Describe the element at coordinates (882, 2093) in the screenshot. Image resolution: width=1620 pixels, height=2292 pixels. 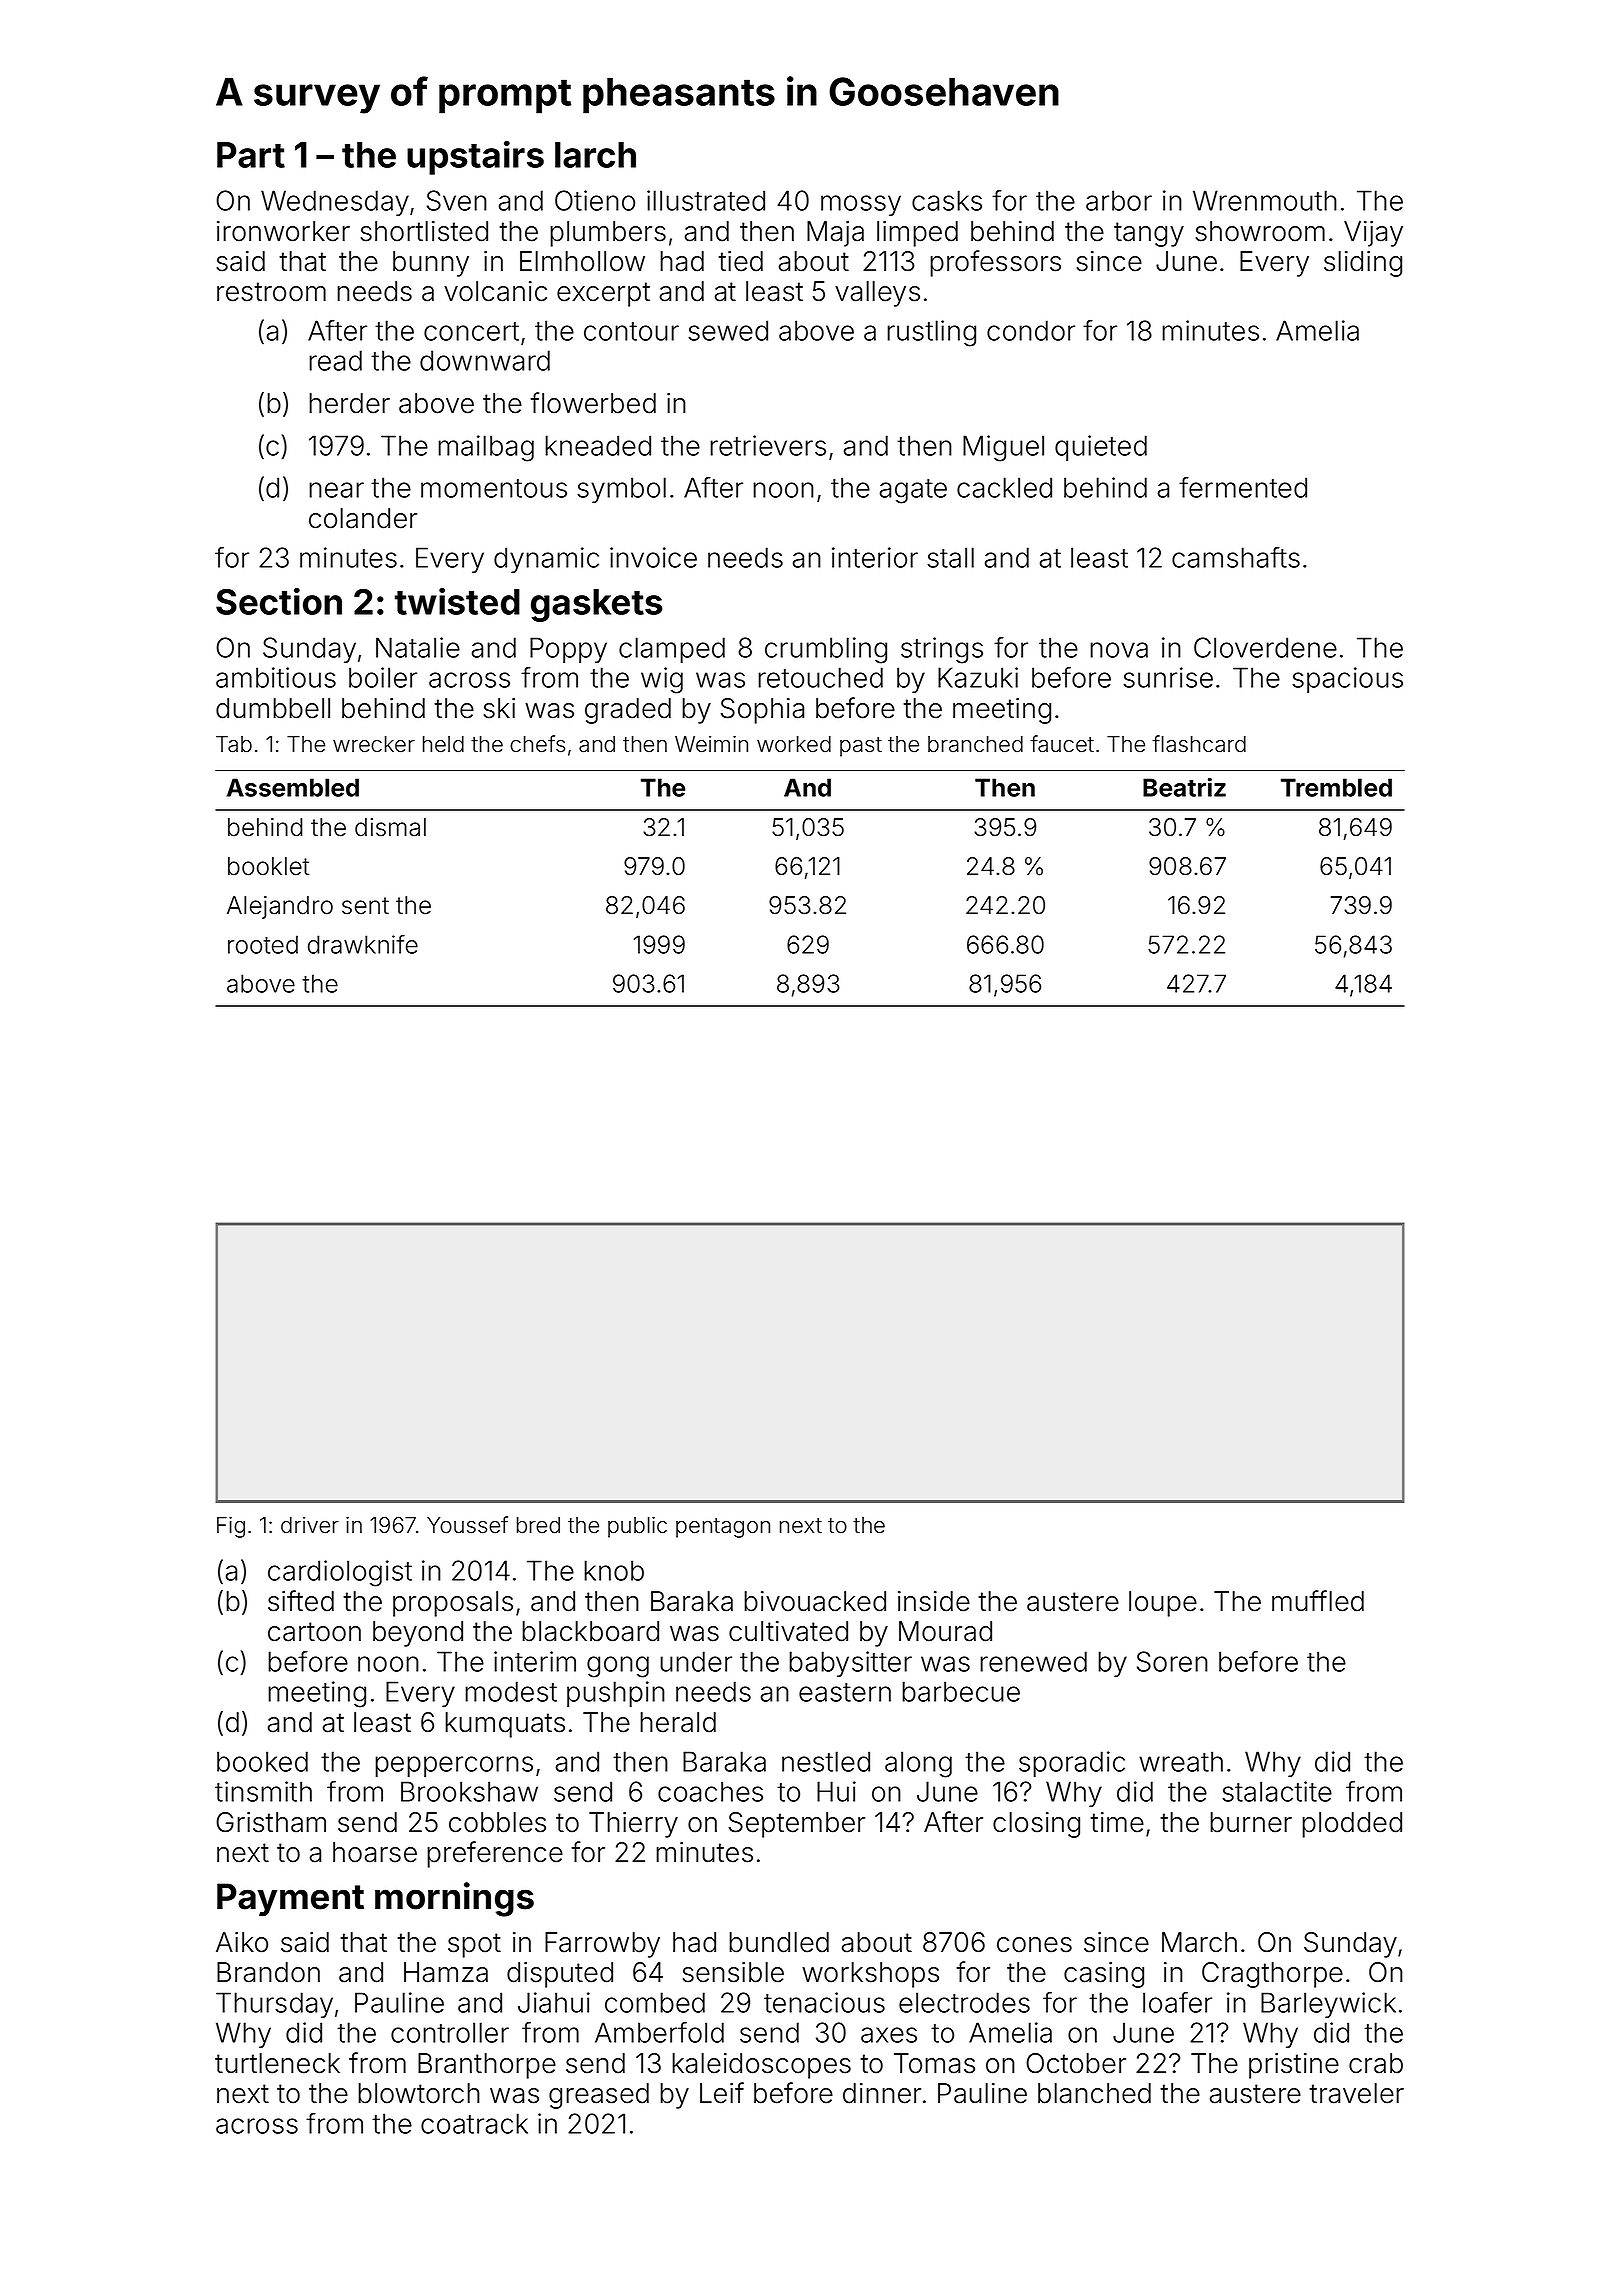
I see `dinner` at that location.
